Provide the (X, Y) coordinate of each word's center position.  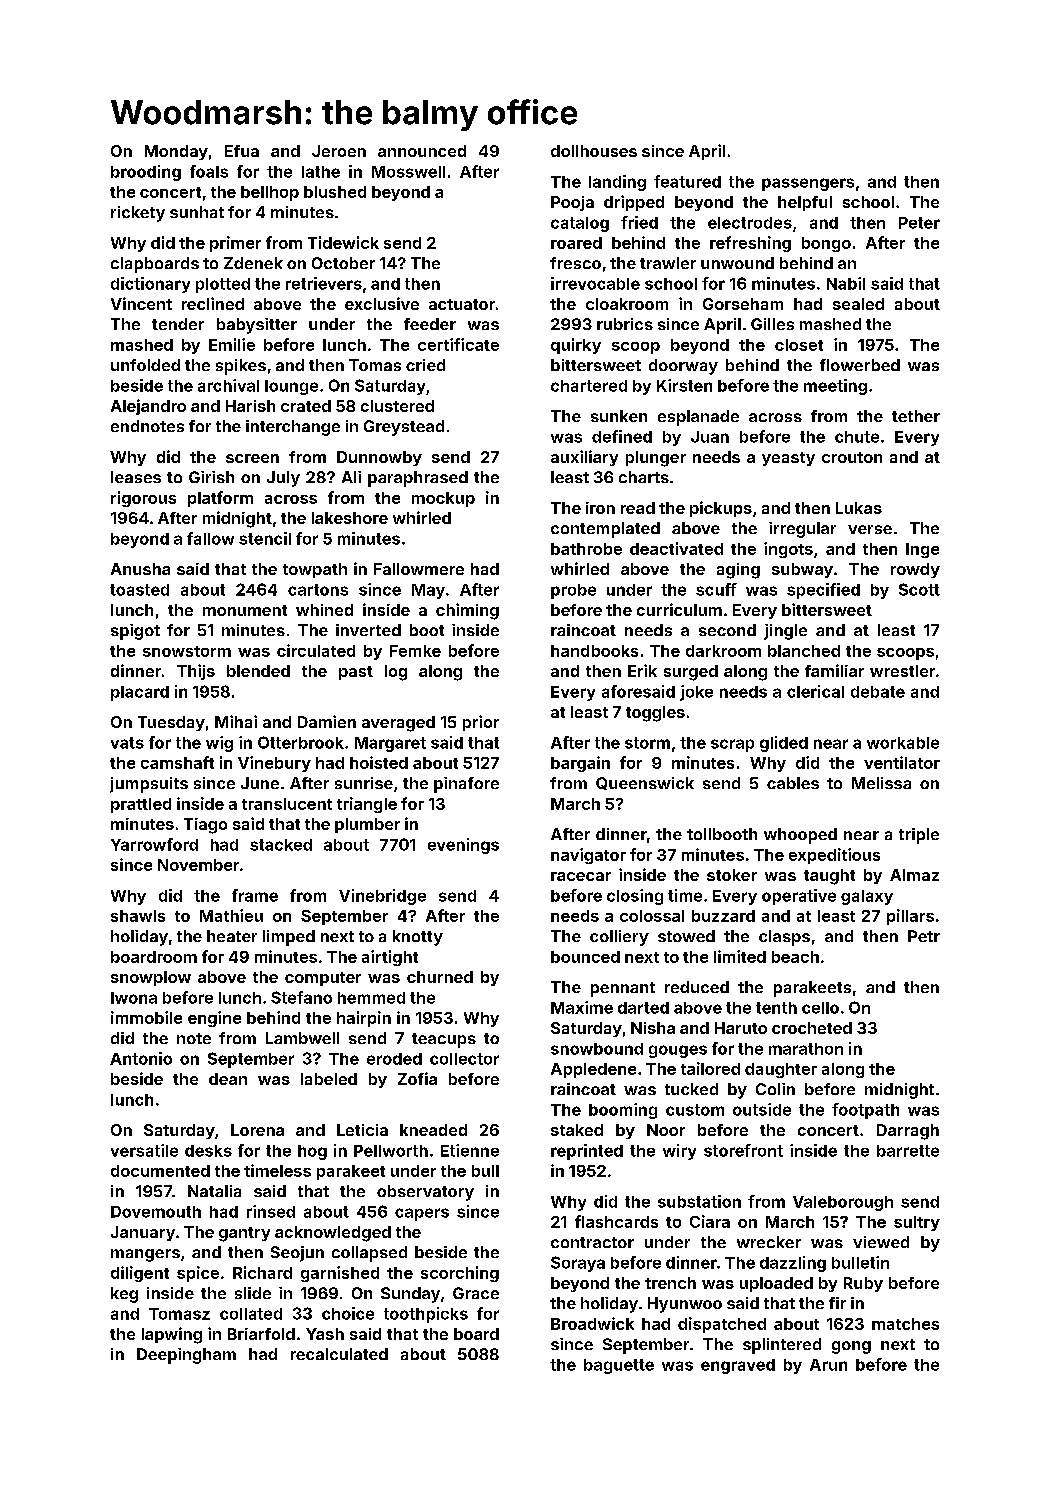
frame (255, 895)
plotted (223, 285)
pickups (721, 509)
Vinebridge (382, 897)
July (283, 479)
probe (573, 591)
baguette (619, 1366)
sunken (619, 416)
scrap (732, 745)
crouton (852, 457)
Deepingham (186, 1356)
